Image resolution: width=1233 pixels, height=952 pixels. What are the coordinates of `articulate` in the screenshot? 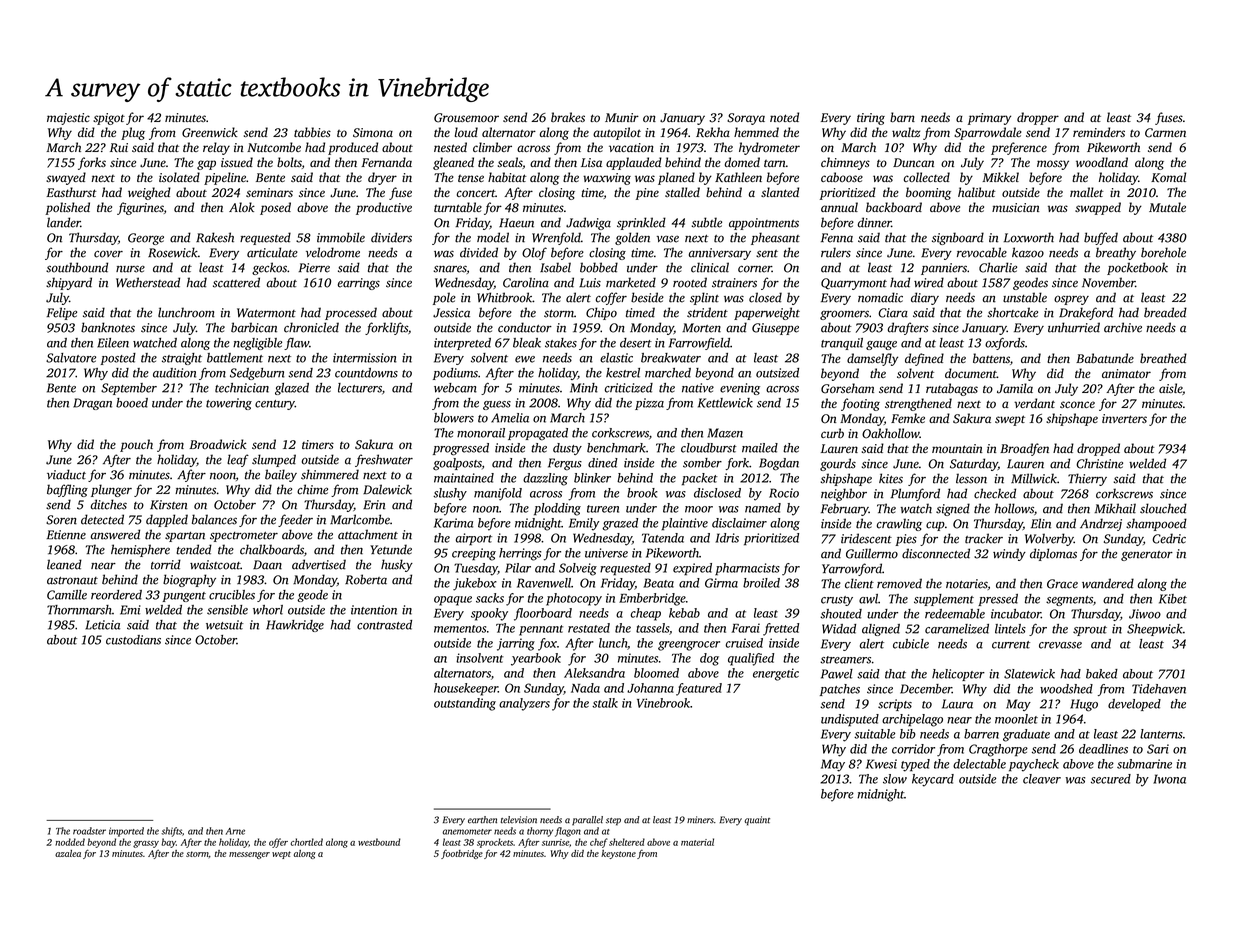 It's located at (272, 252).
